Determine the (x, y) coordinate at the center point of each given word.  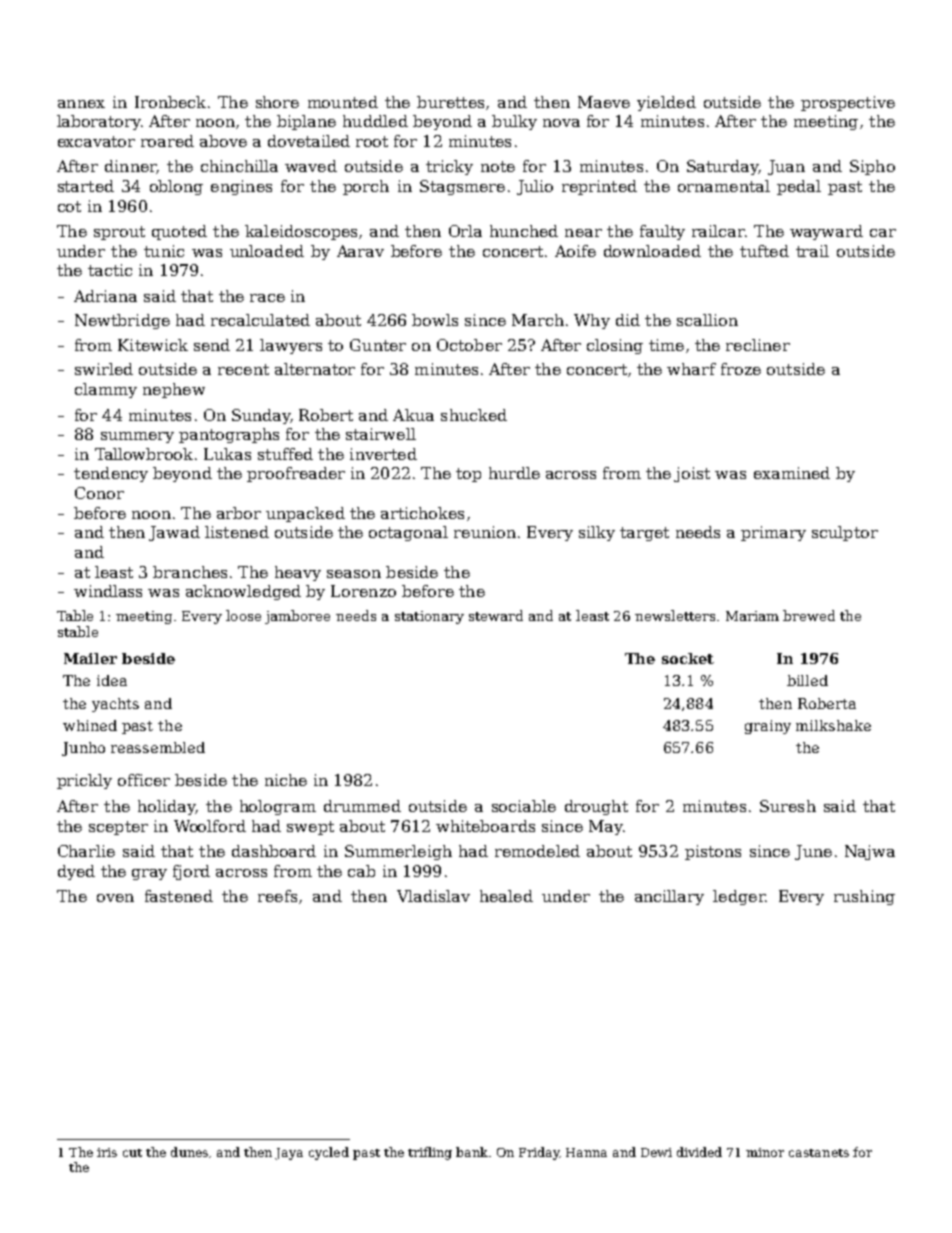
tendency (111, 474)
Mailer (90, 658)
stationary (429, 617)
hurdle (514, 473)
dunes (189, 1152)
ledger (739, 897)
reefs (277, 896)
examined (792, 473)
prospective (848, 103)
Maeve (604, 102)
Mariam (752, 616)
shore (277, 102)
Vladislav (433, 896)
